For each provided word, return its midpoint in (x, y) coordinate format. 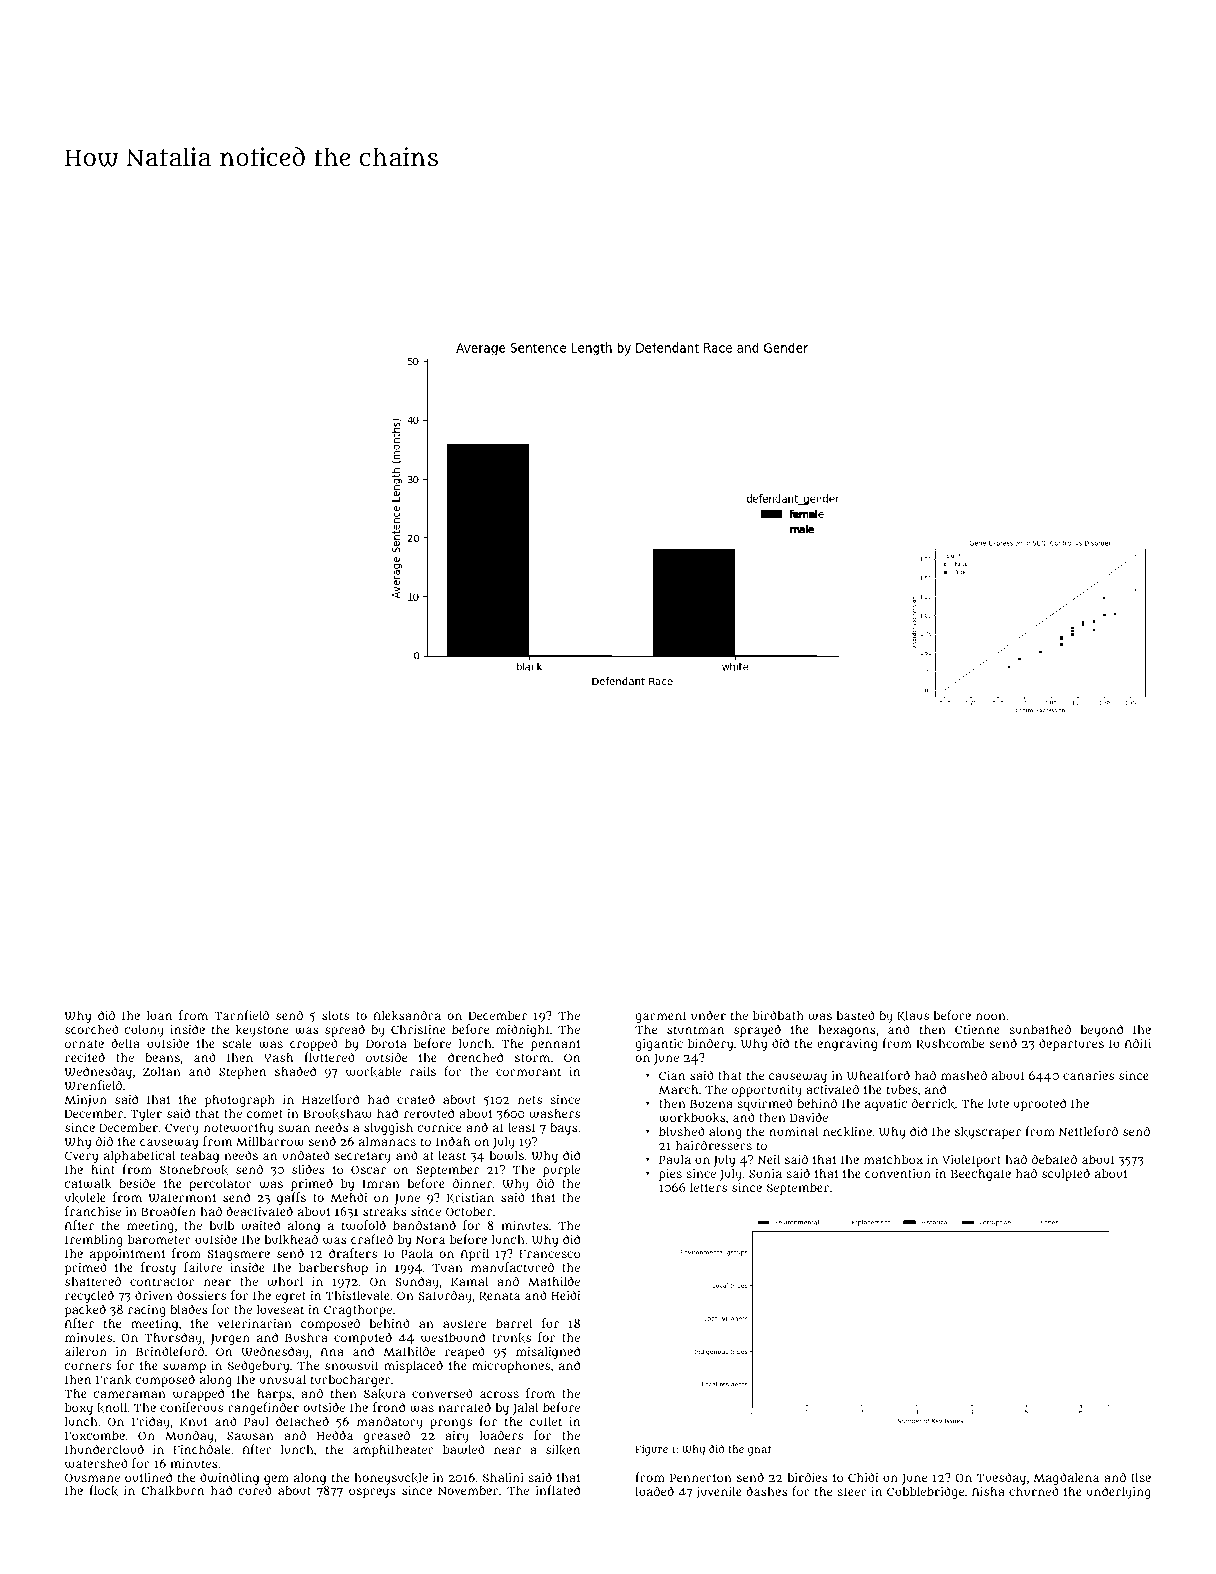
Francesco (549, 1254)
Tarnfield (241, 1015)
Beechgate (981, 1175)
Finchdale (201, 1449)
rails (423, 1071)
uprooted (1039, 1104)
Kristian (470, 1198)
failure (203, 1267)
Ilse (1141, 1477)
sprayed (757, 1030)
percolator (220, 1185)
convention (898, 1173)
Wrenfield (93, 1085)
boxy (79, 1409)
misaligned (548, 1352)
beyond (1102, 1030)
